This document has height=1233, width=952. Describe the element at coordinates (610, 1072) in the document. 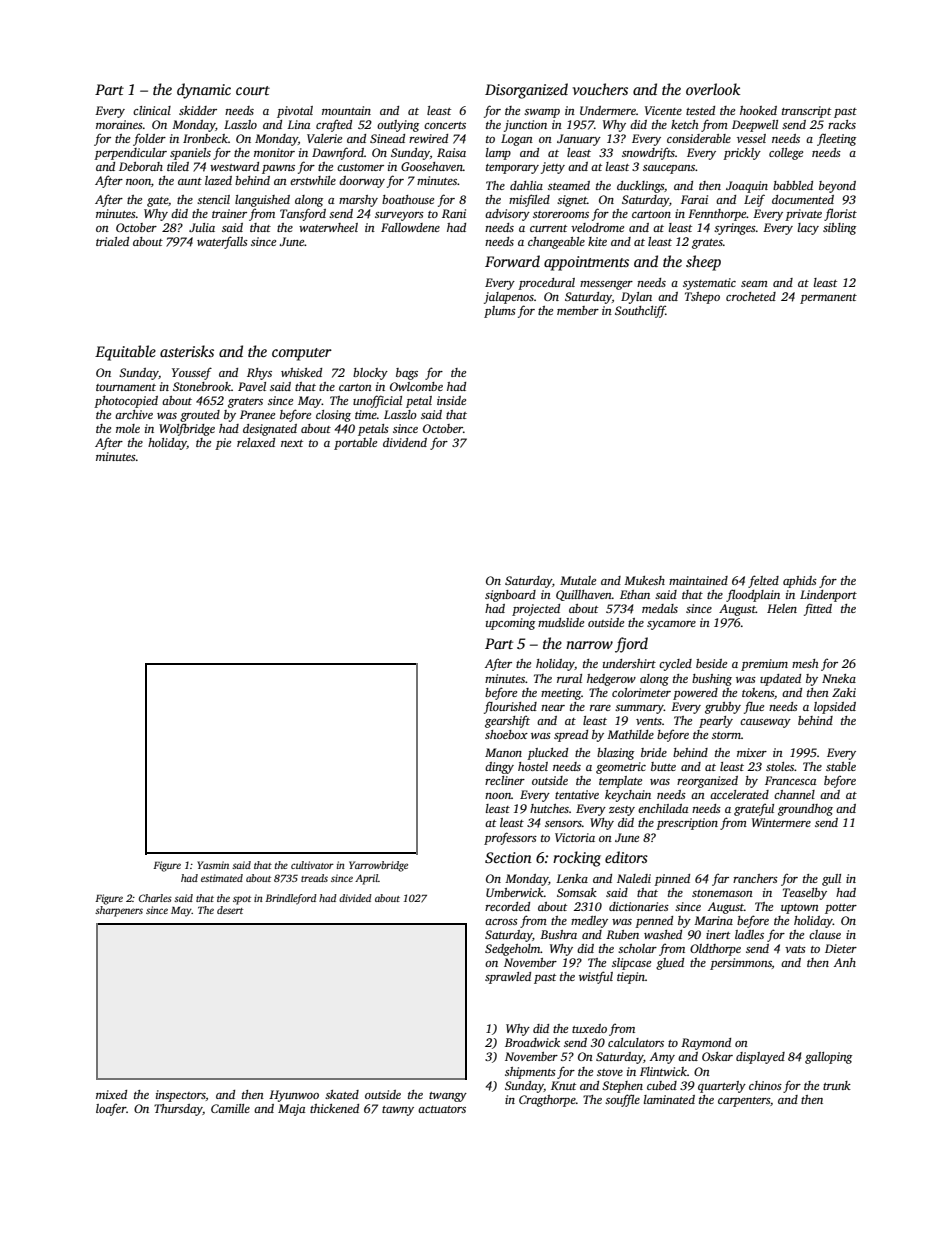

I see `stove` at that location.
